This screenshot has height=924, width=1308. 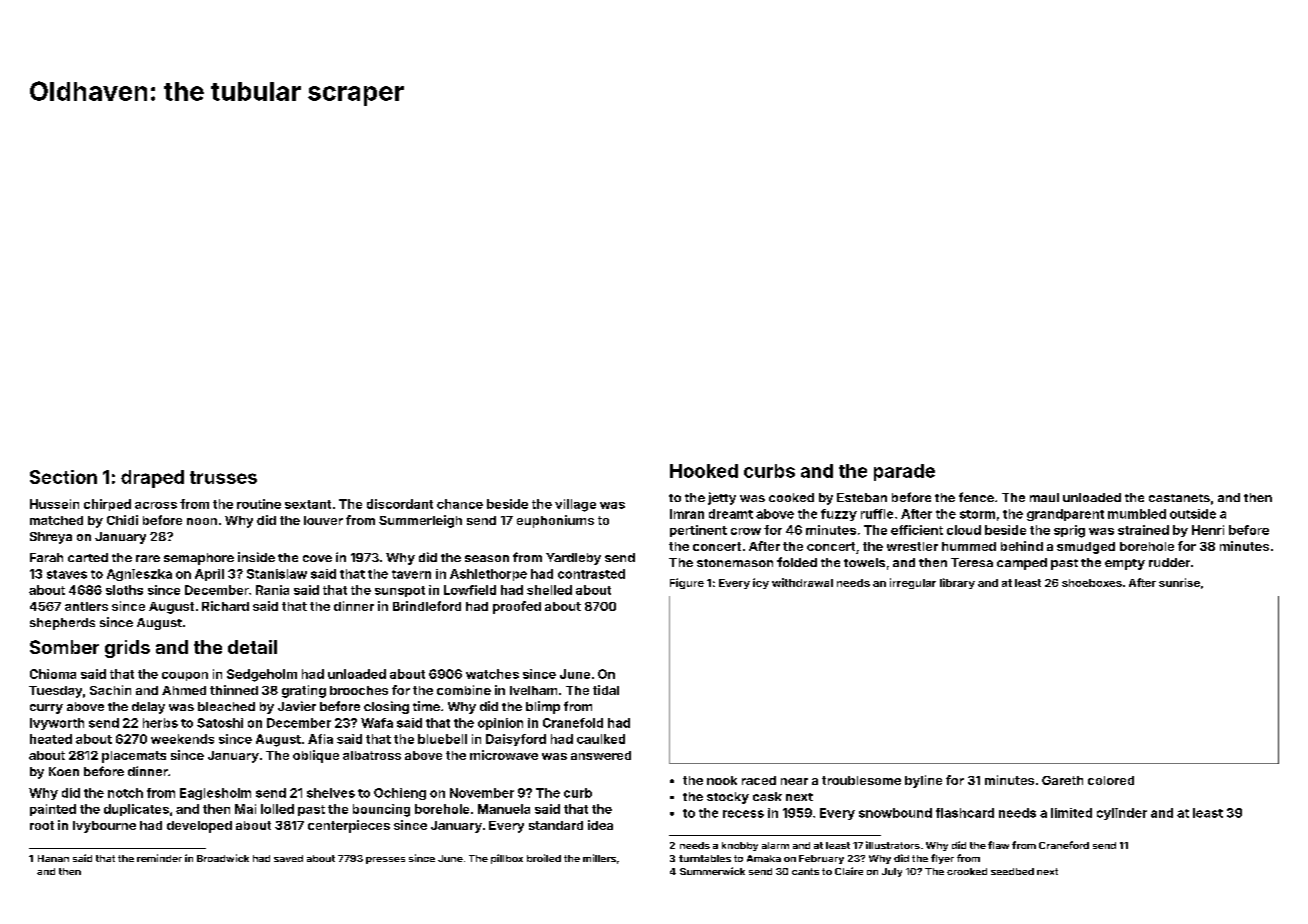 I want to click on towels, so click(x=864, y=562).
